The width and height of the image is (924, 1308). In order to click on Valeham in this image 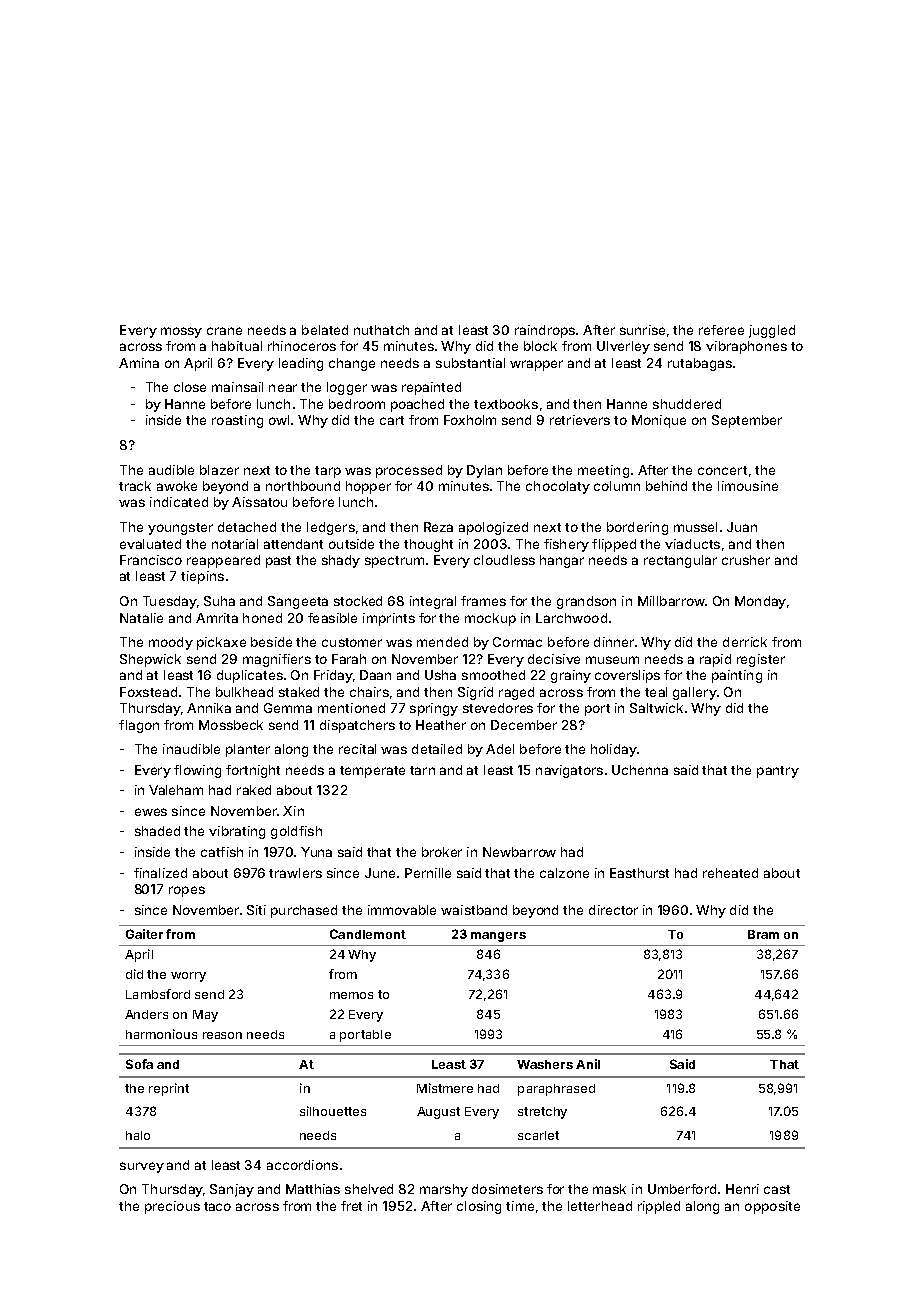, I will do `click(176, 790)`.
